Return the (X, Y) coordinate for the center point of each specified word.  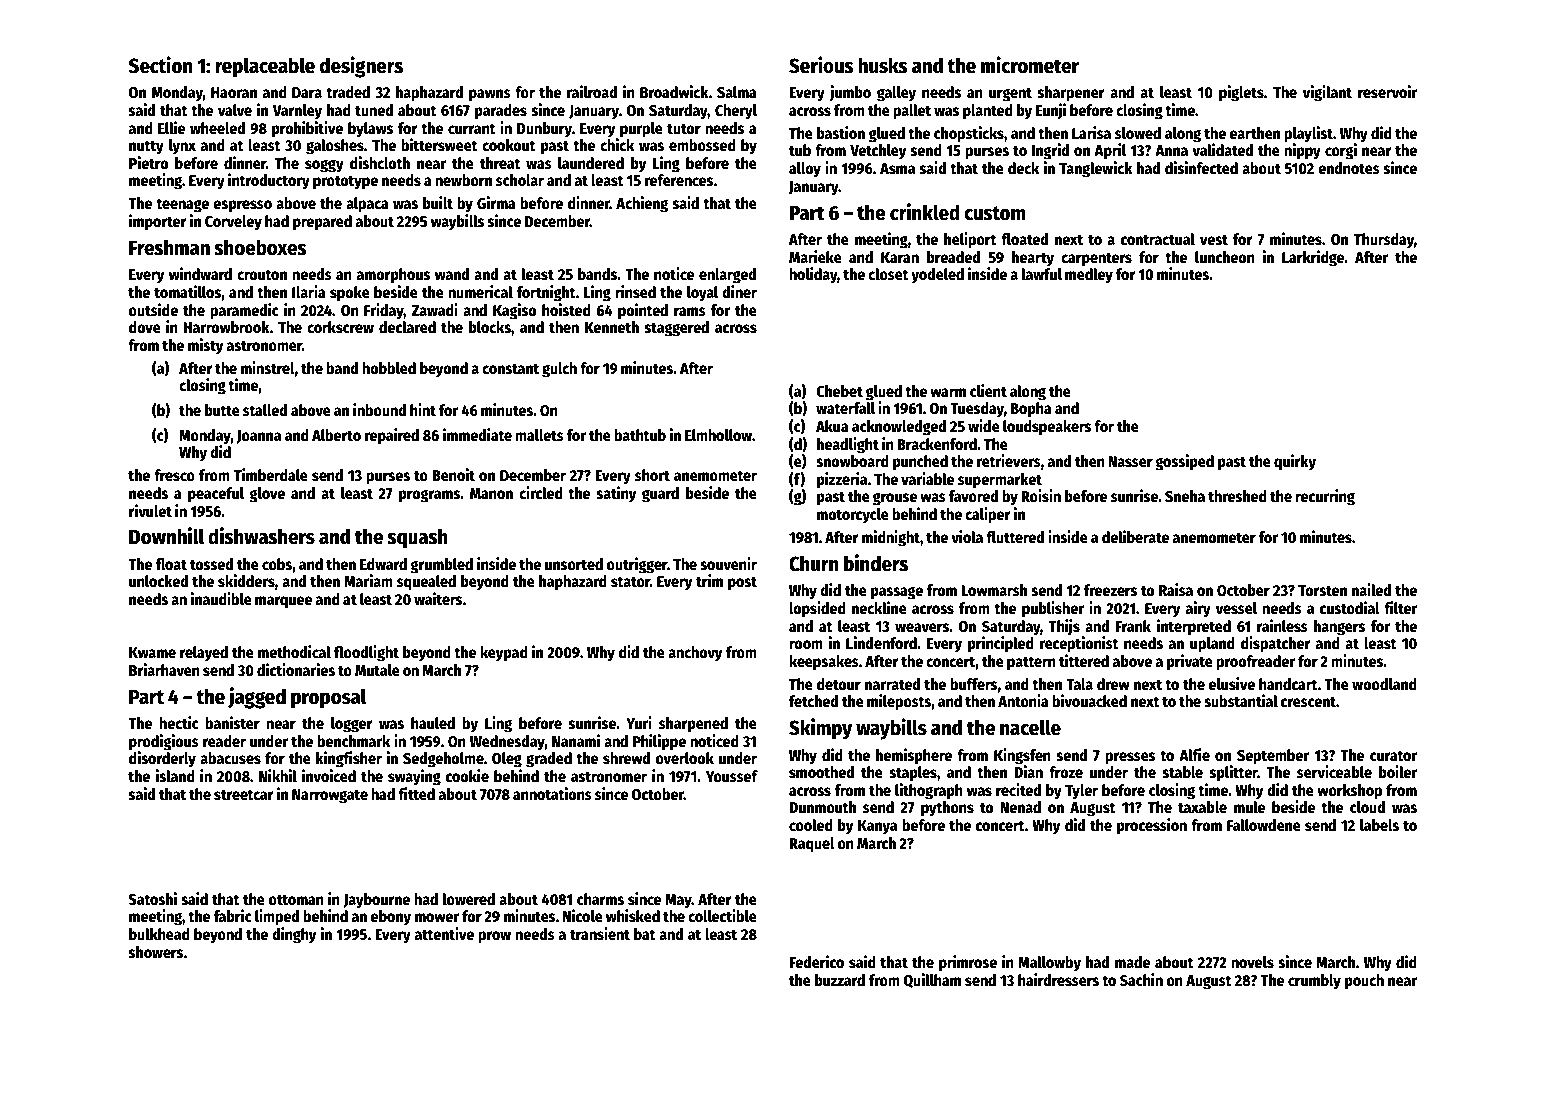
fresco (174, 475)
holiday (813, 275)
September (1273, 757)
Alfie (1194, 755)
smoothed (821, 772)
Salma (737, 92)
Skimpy (820, 729)
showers (156, 952)
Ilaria (309, 291)
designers (361, 67)
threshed (1237, 496)
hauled (433, 723)
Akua (832, 426)
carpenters (1096, 259)
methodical (294, 652)
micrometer (1030, 65)
